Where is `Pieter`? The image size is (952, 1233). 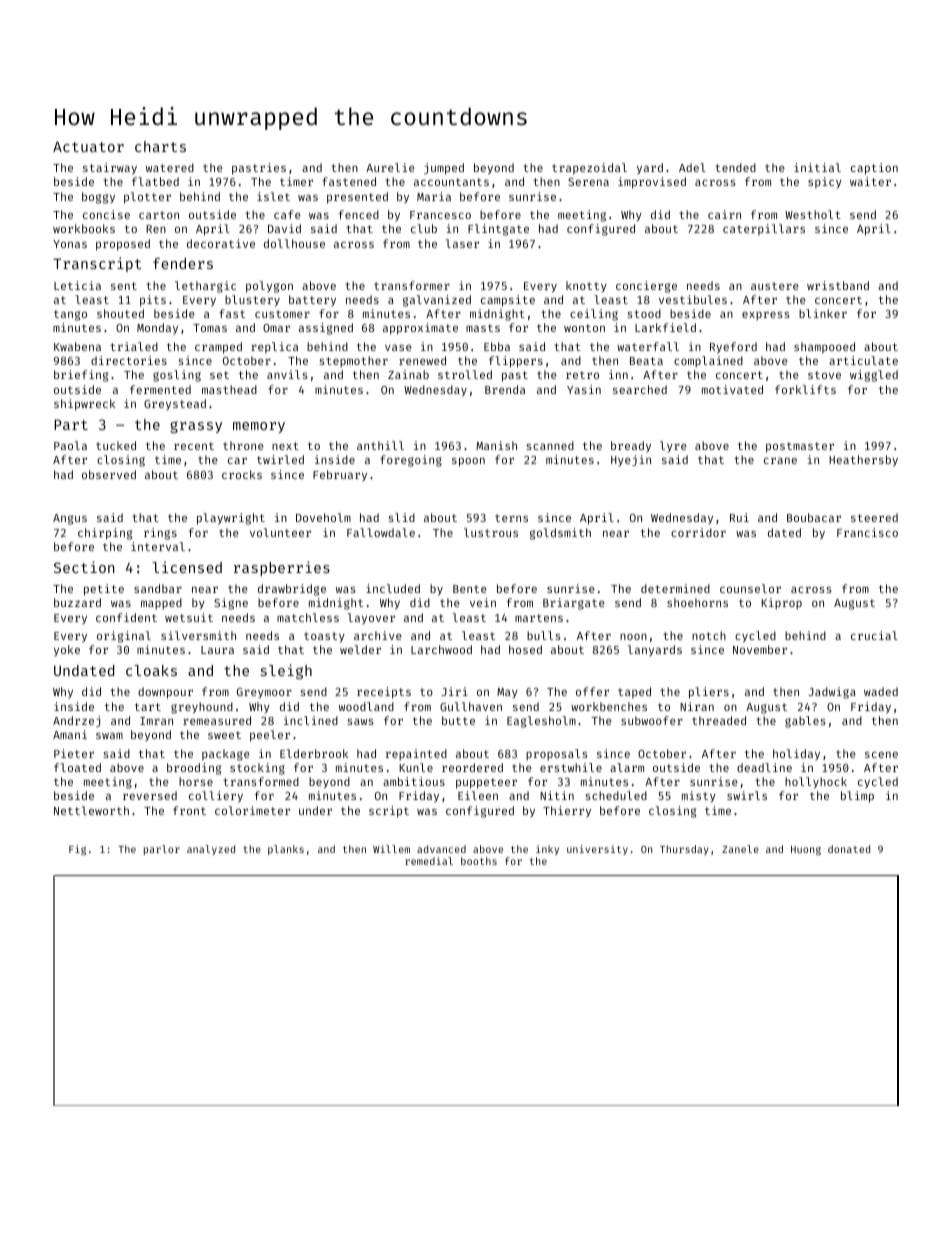
Pieter is located at coordinates (74, 753).
